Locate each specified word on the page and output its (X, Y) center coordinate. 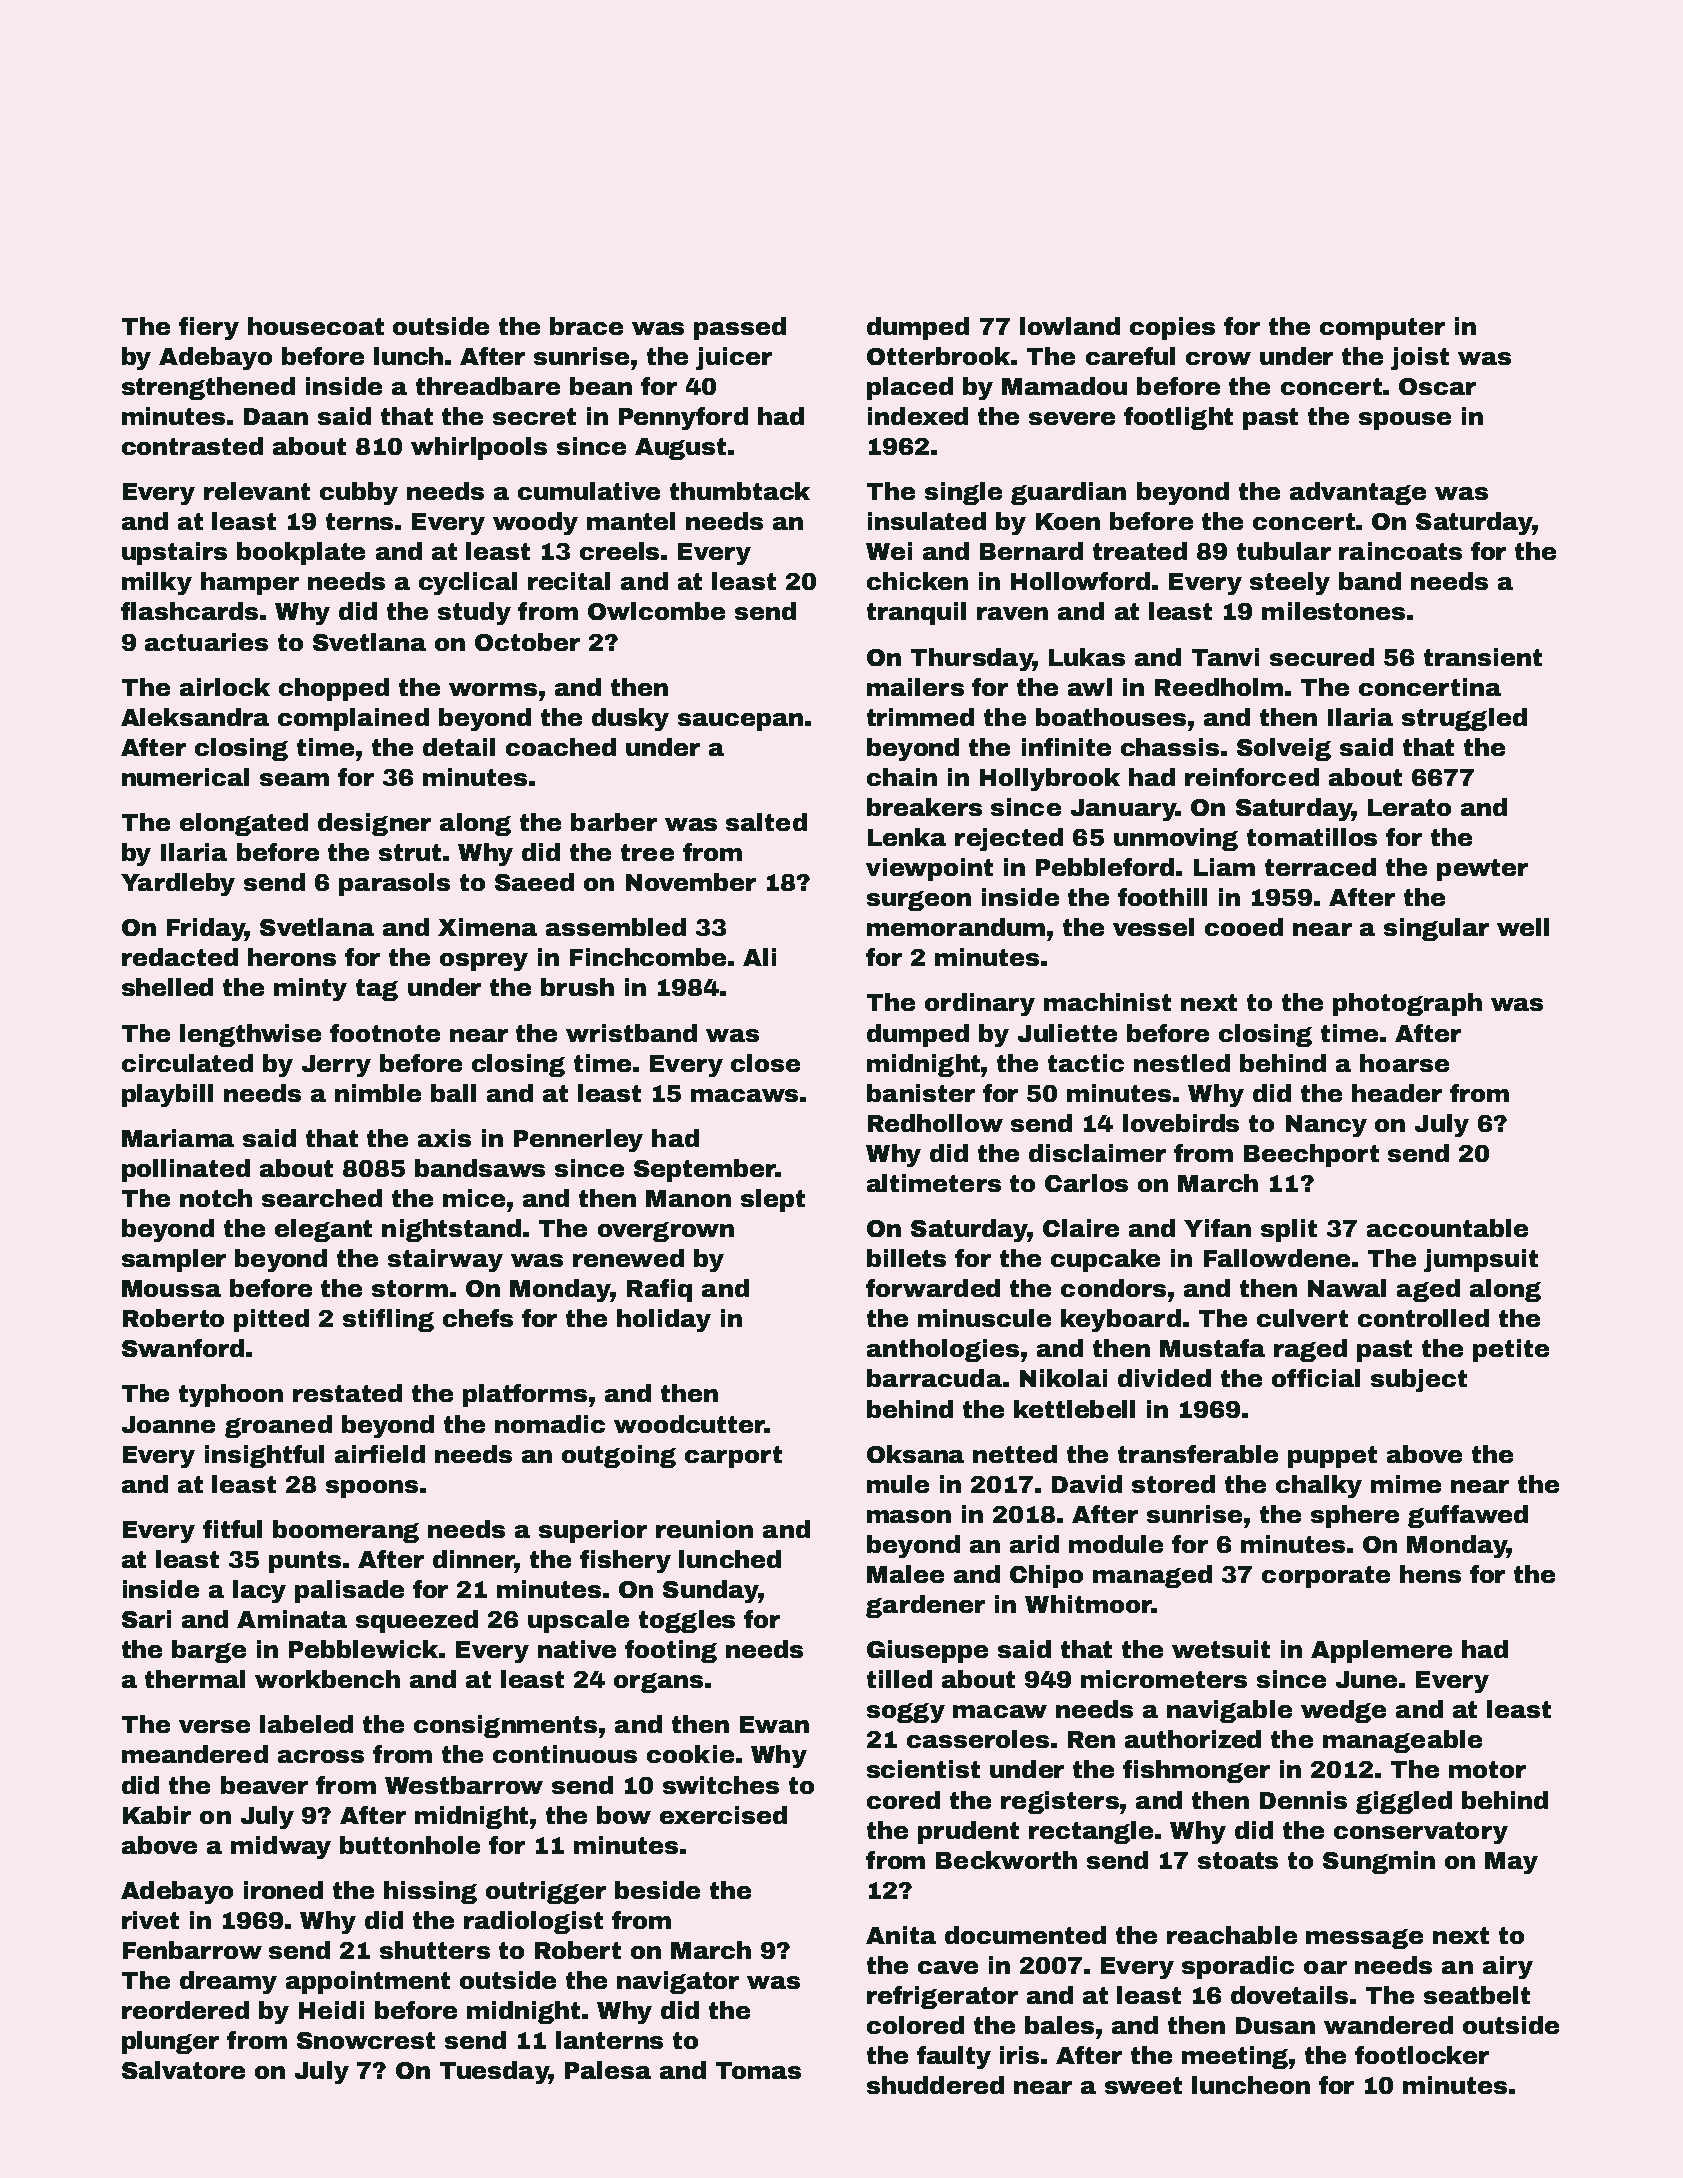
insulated (927, 521)
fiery (209, 328)
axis (444, 1138)
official (1316, 1378)
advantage (1358, 493)
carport (733, 1457)
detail (459, 747)
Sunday (710, 1591)
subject (1419, 1380)
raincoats (1400, 551)
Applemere (1381, 1651)
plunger (170, 2042)
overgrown (666, 1232)
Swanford (183, 1348)
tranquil (916, 613)
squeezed (417, 1621)
